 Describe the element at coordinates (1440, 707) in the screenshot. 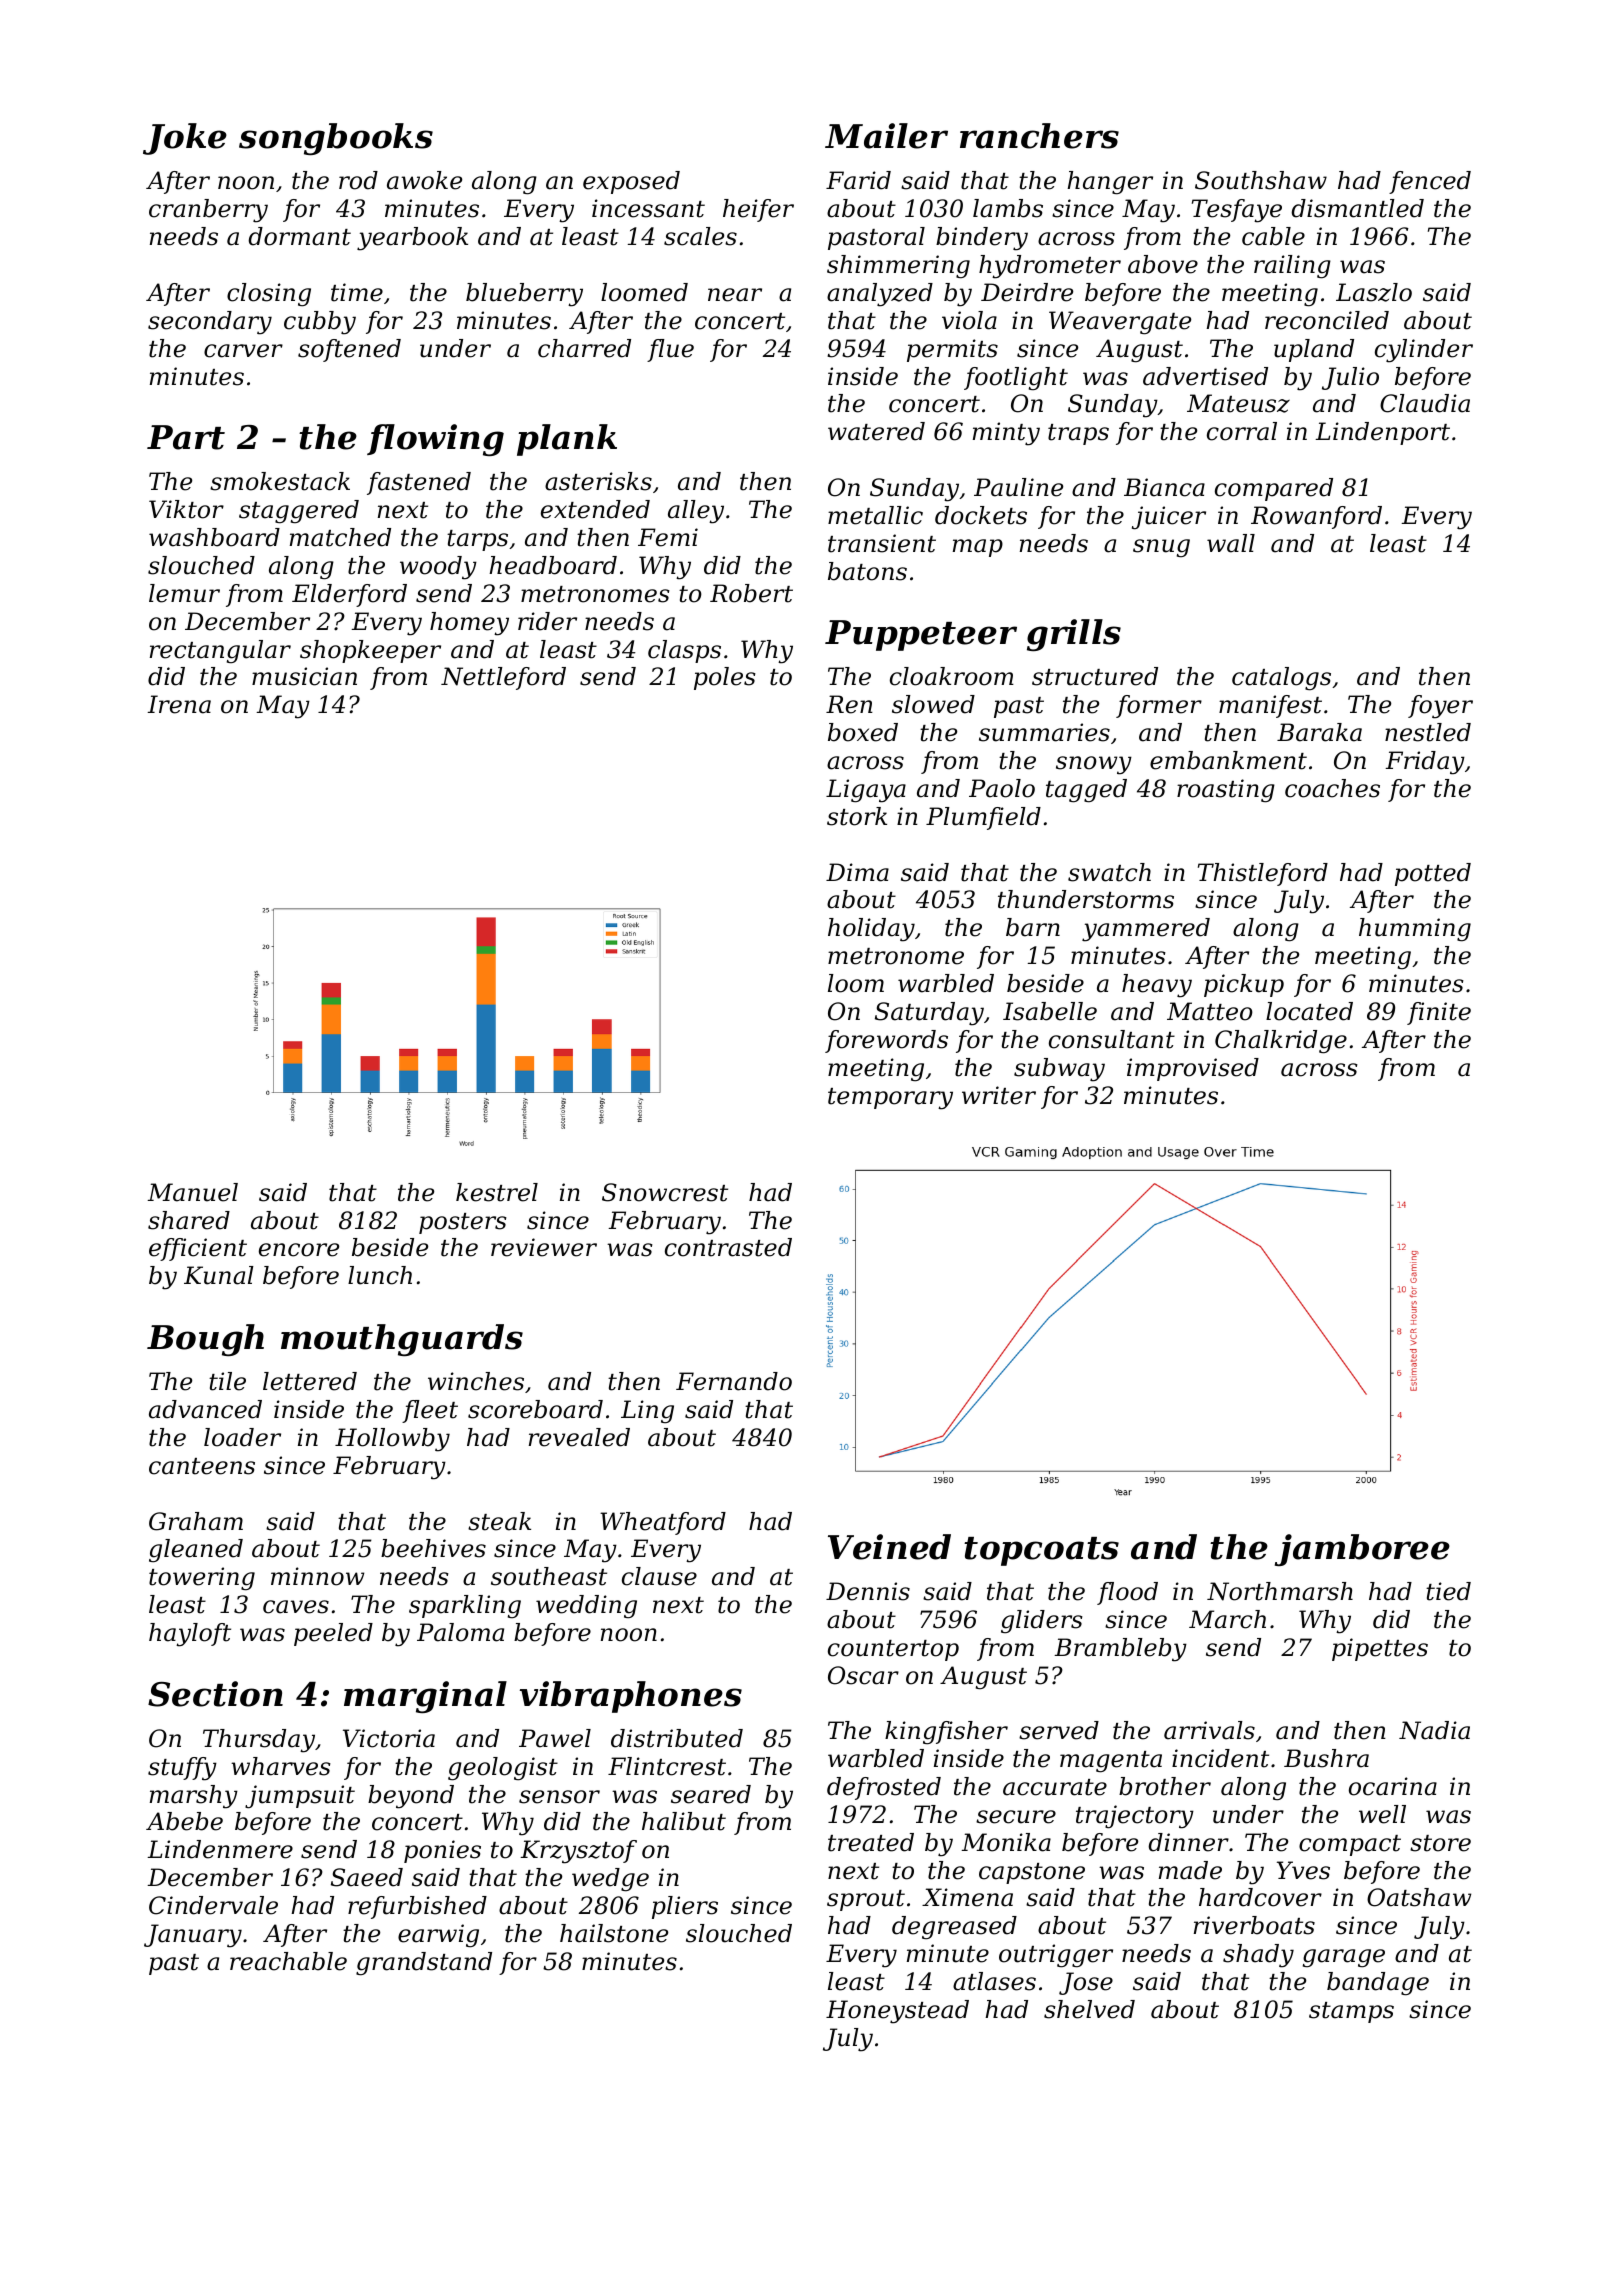

I see `foyer` at that location.
